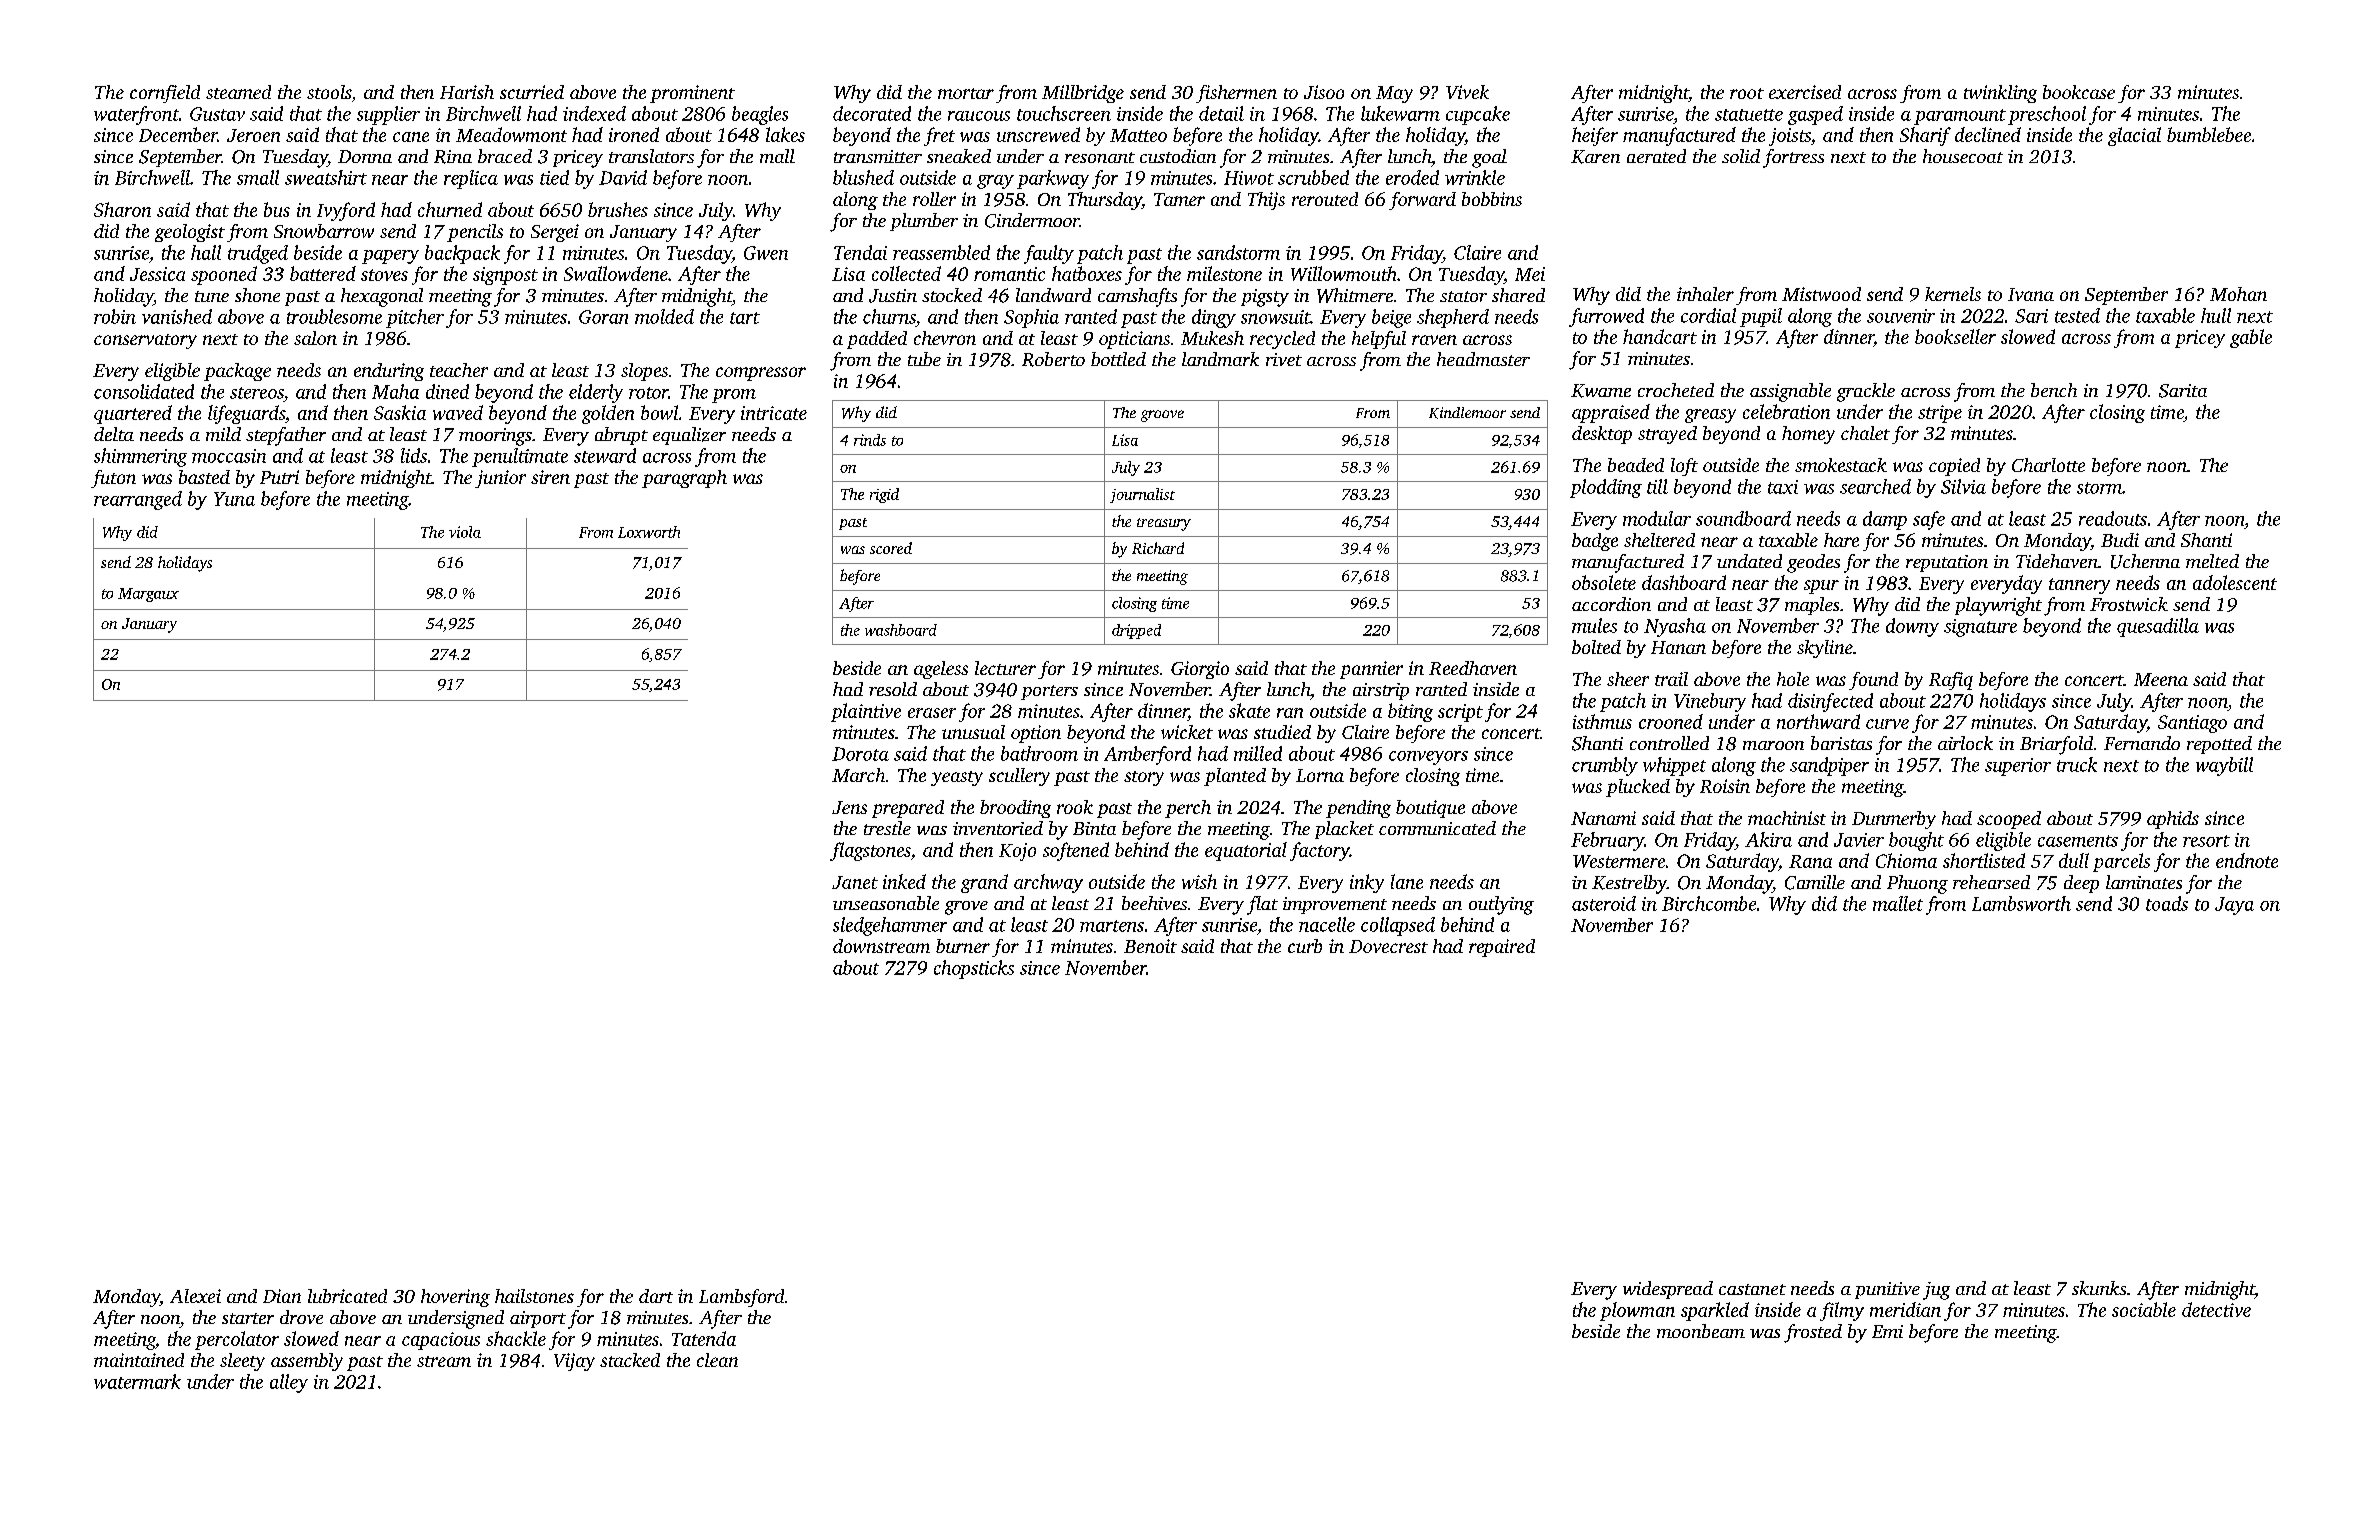 The height and width of the page is (1540, 2380). I want to click on dart, so click(656, 1296).
